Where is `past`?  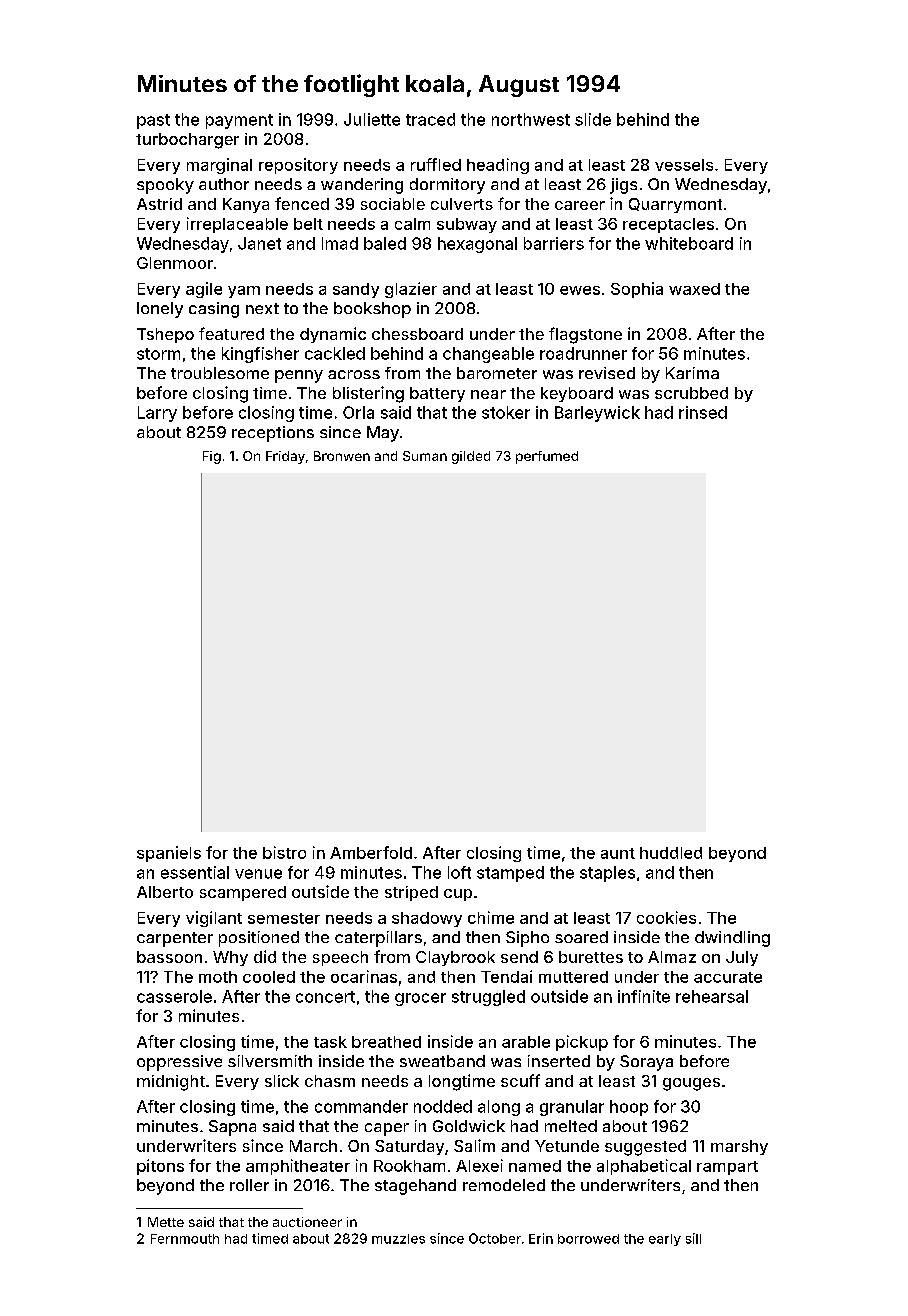
past is located at coordinates (153, 121).
